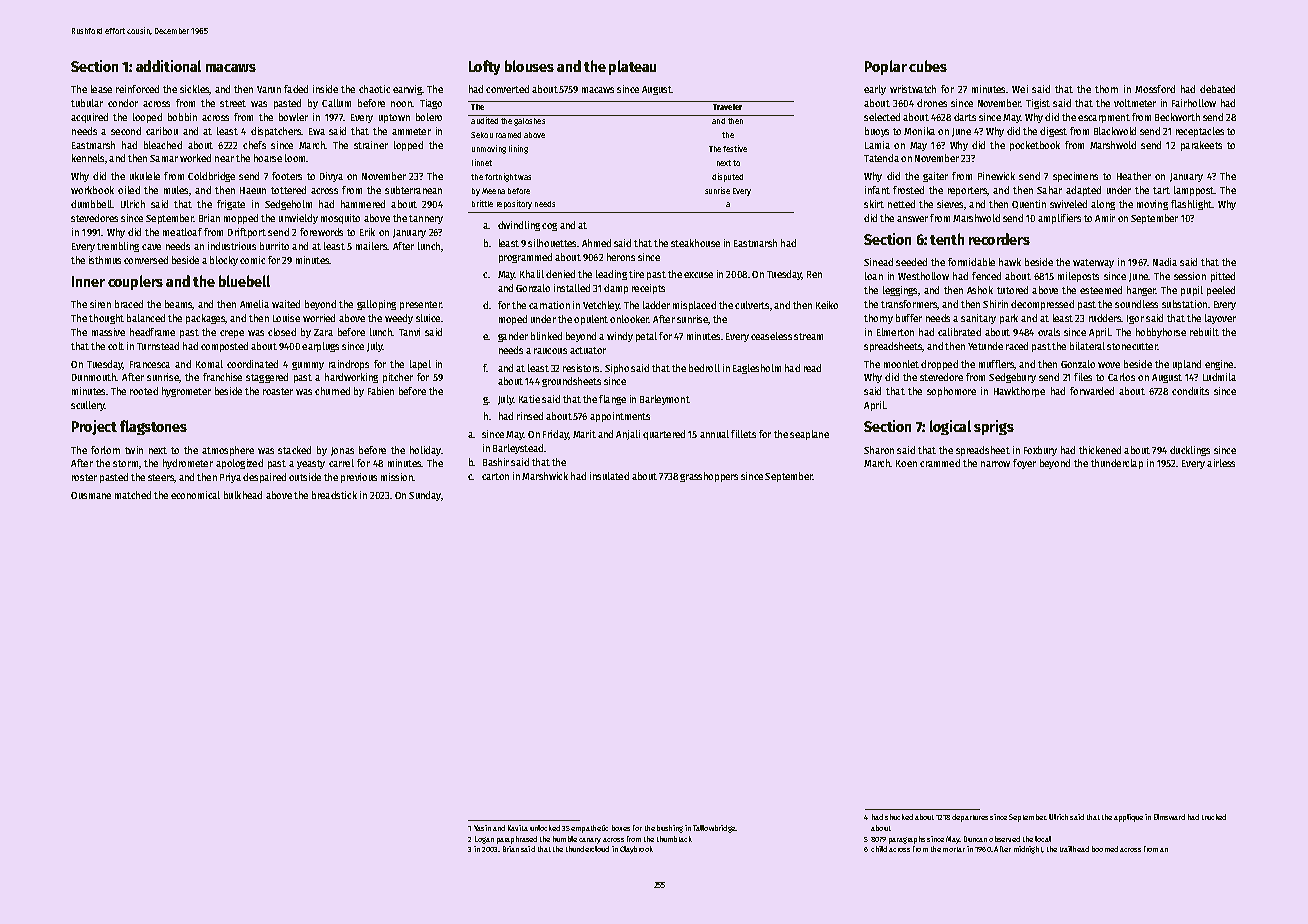  What do you see at coordinates (1155, 89) in the screenshot?
I see `Mossford` at bounding box center [1155, 89].
